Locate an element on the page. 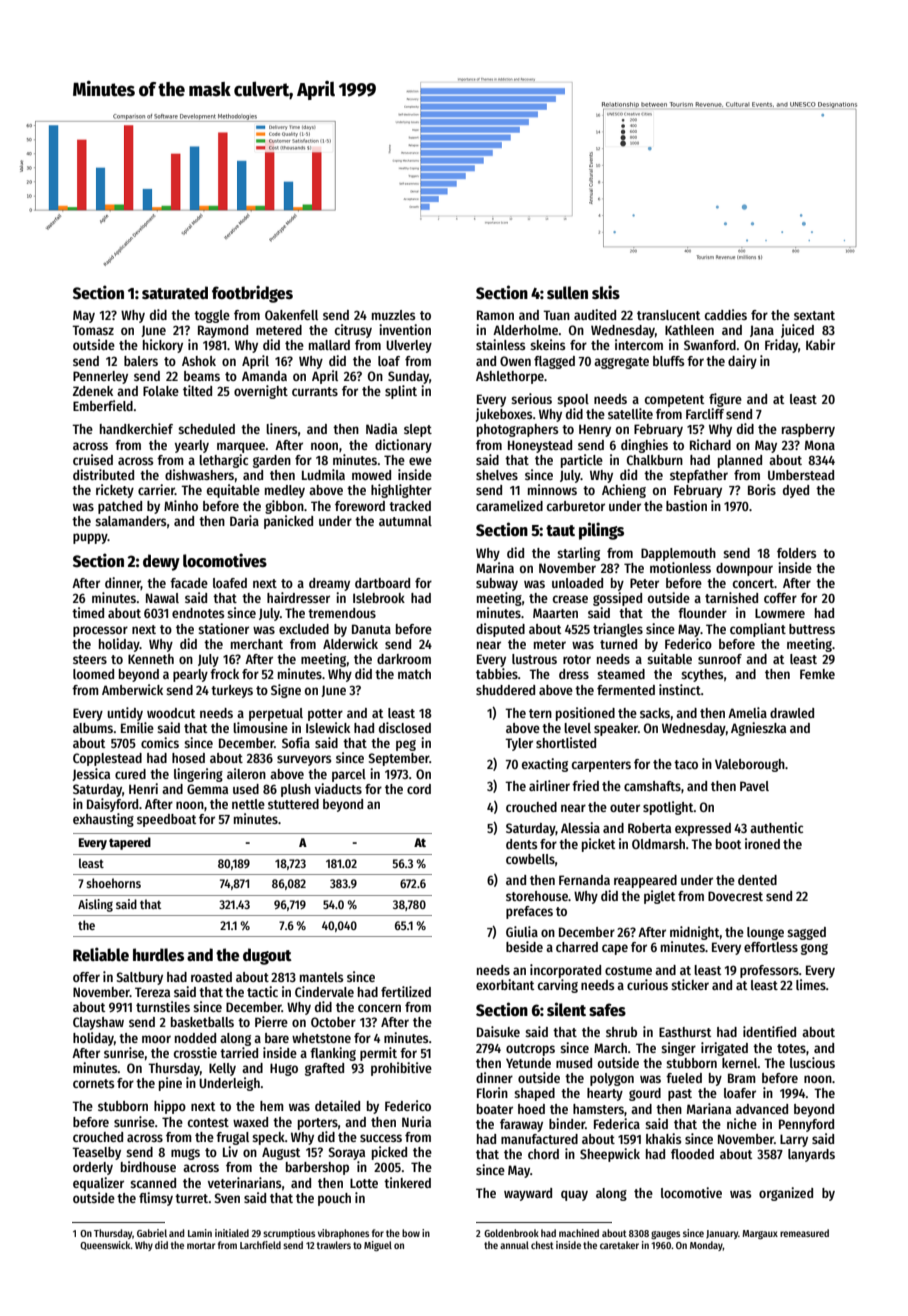 The width and height of the image is (908, 1316). hosed is located at coordinates (188, 758).
